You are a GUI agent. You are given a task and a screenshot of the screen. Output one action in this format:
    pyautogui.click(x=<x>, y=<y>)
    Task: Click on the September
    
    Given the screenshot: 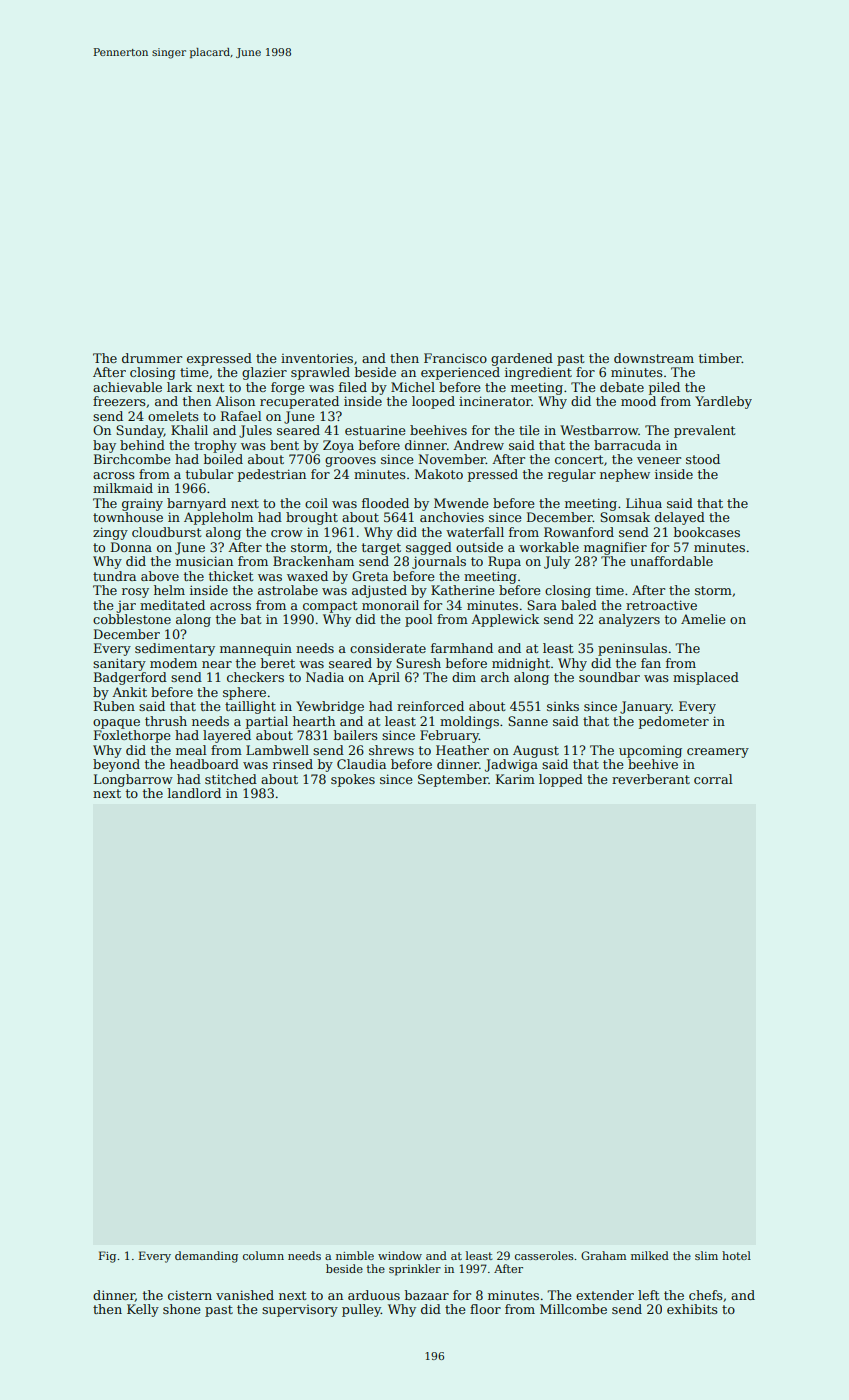 What is the action you would take?
    pyautogui.click(x=453, y=780)
